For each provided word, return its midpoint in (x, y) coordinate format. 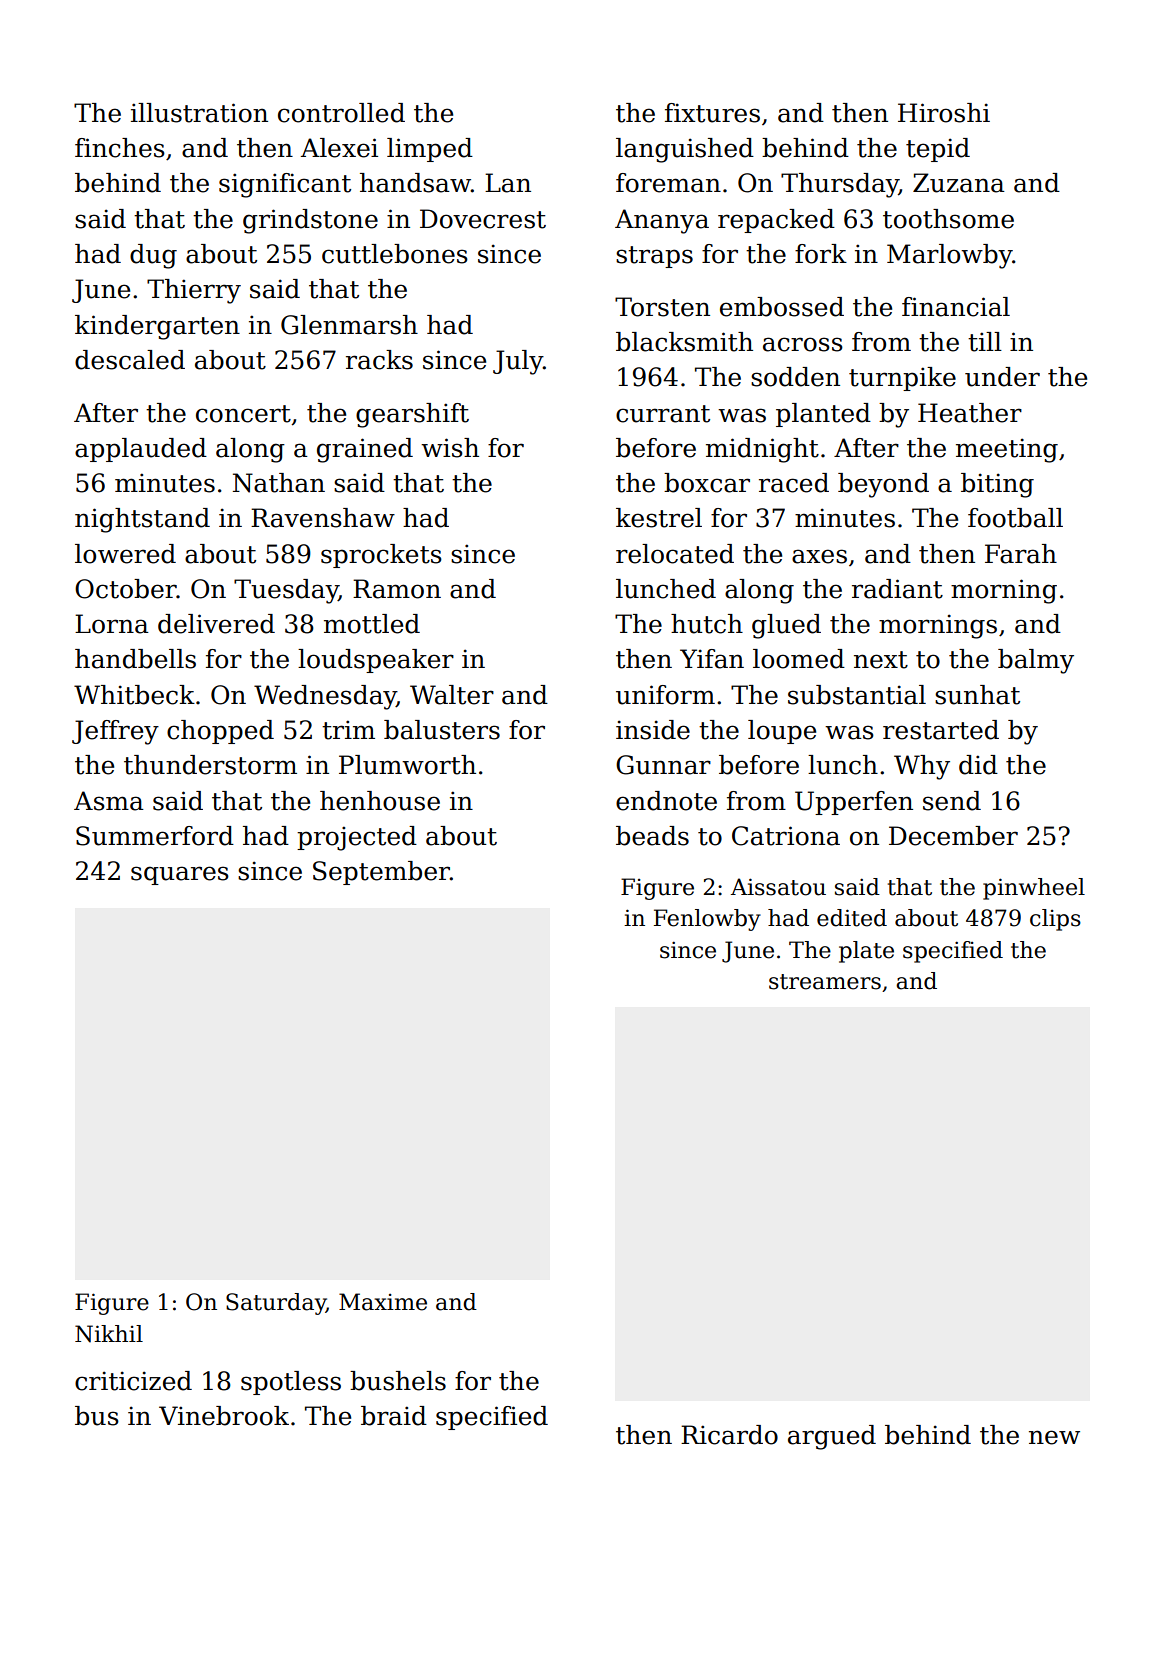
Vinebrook (224, 1416)
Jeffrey (115, 732)
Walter (452, 695)
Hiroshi (944, 113)
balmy (1036, 661)
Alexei (339, 148)
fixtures (712, 113)
